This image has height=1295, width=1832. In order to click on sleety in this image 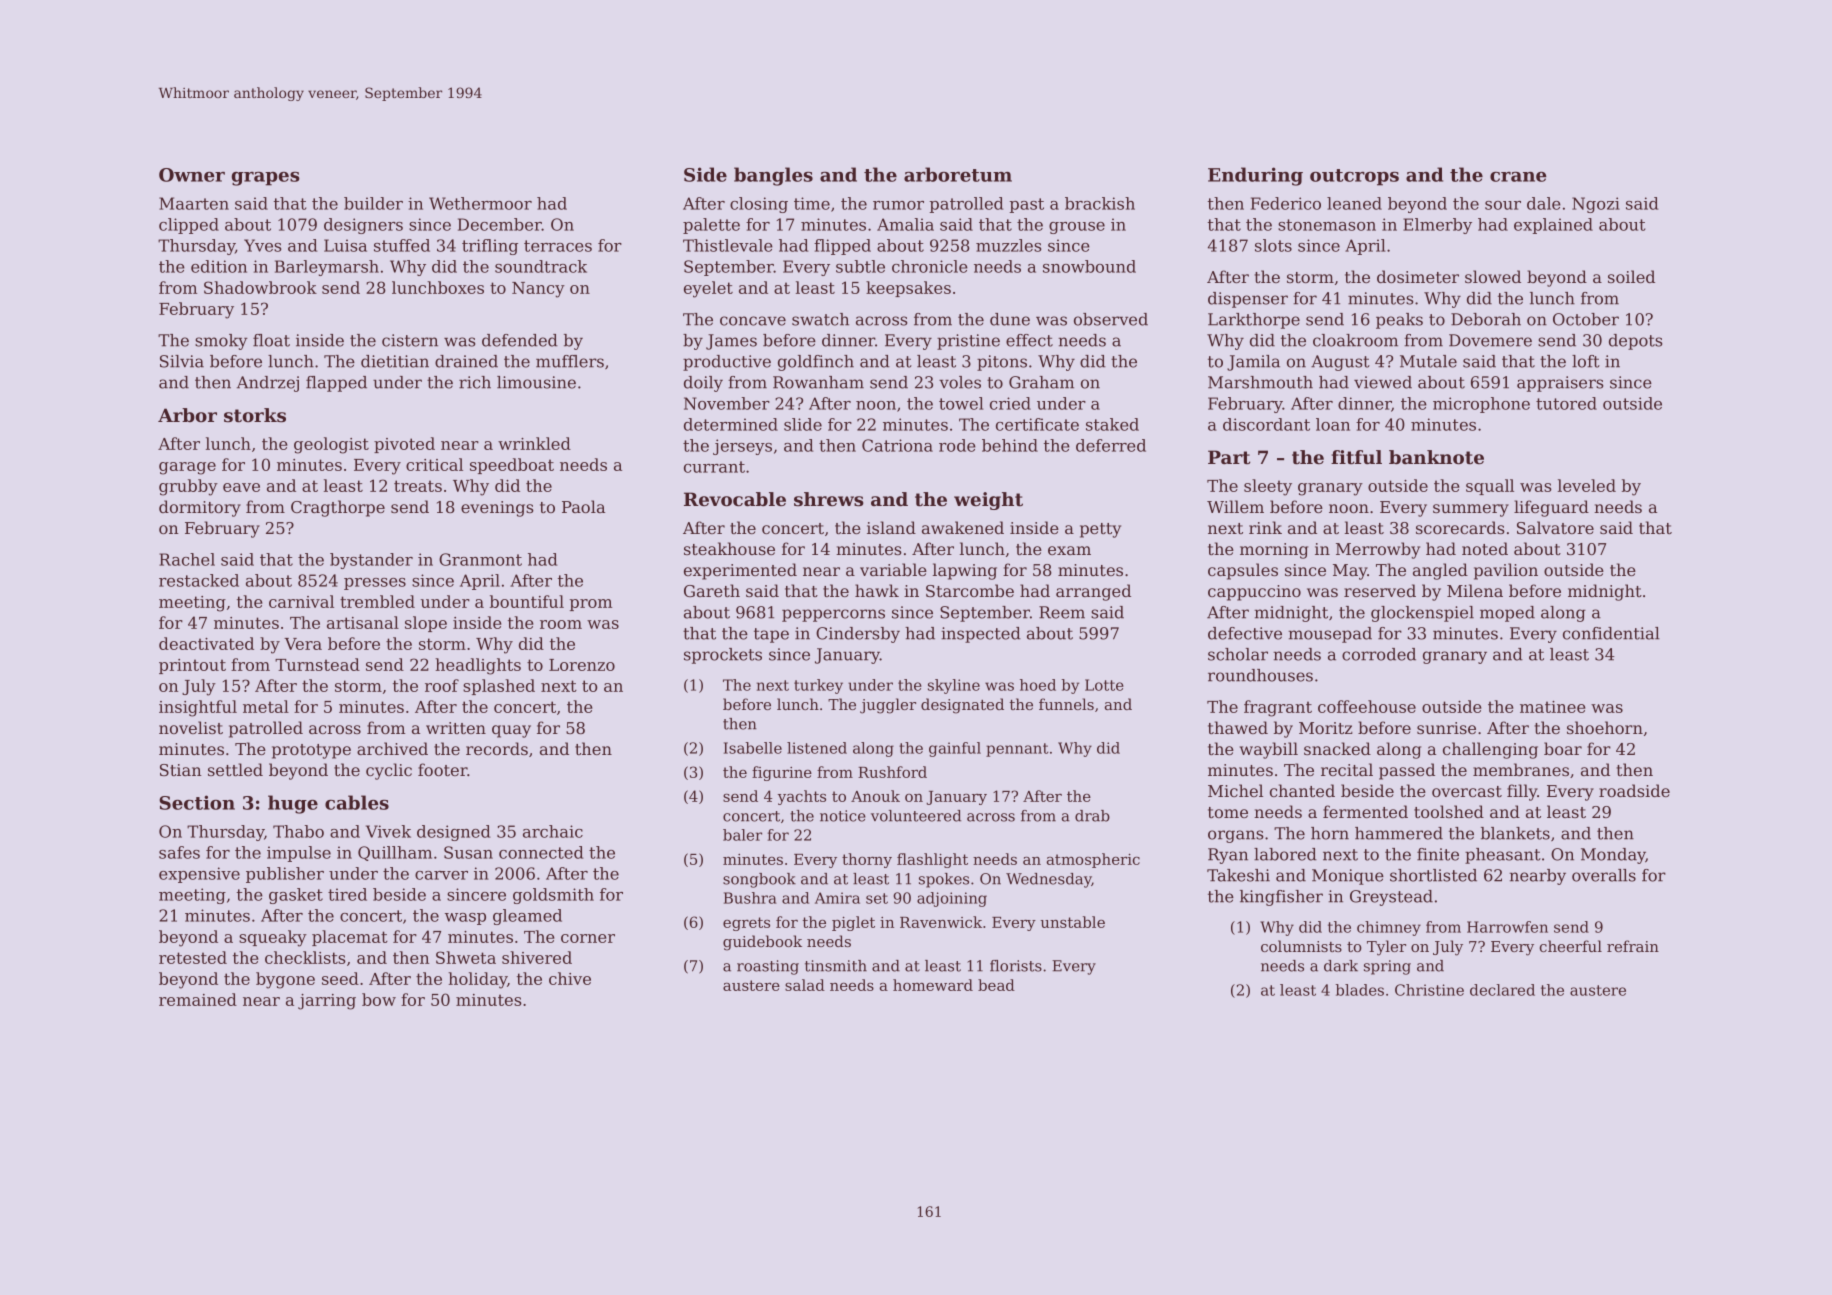, I will do `click(1268, 487)`.
